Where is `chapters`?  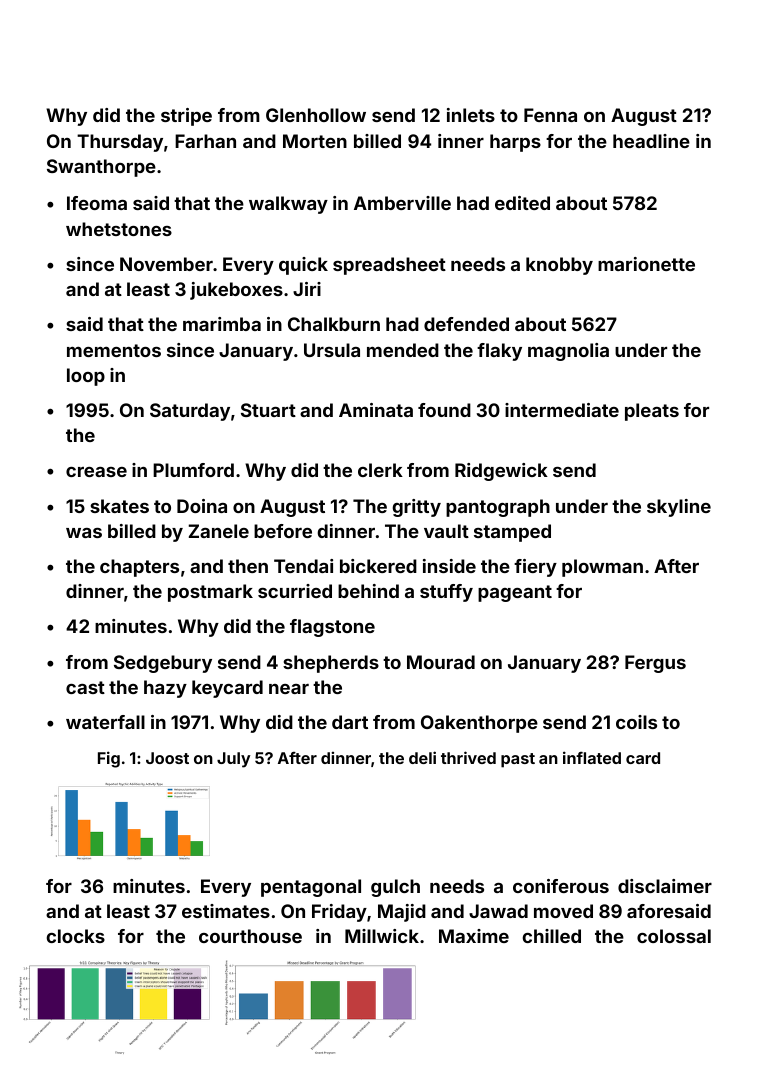
chapters is located at coordinates (139, 568).
